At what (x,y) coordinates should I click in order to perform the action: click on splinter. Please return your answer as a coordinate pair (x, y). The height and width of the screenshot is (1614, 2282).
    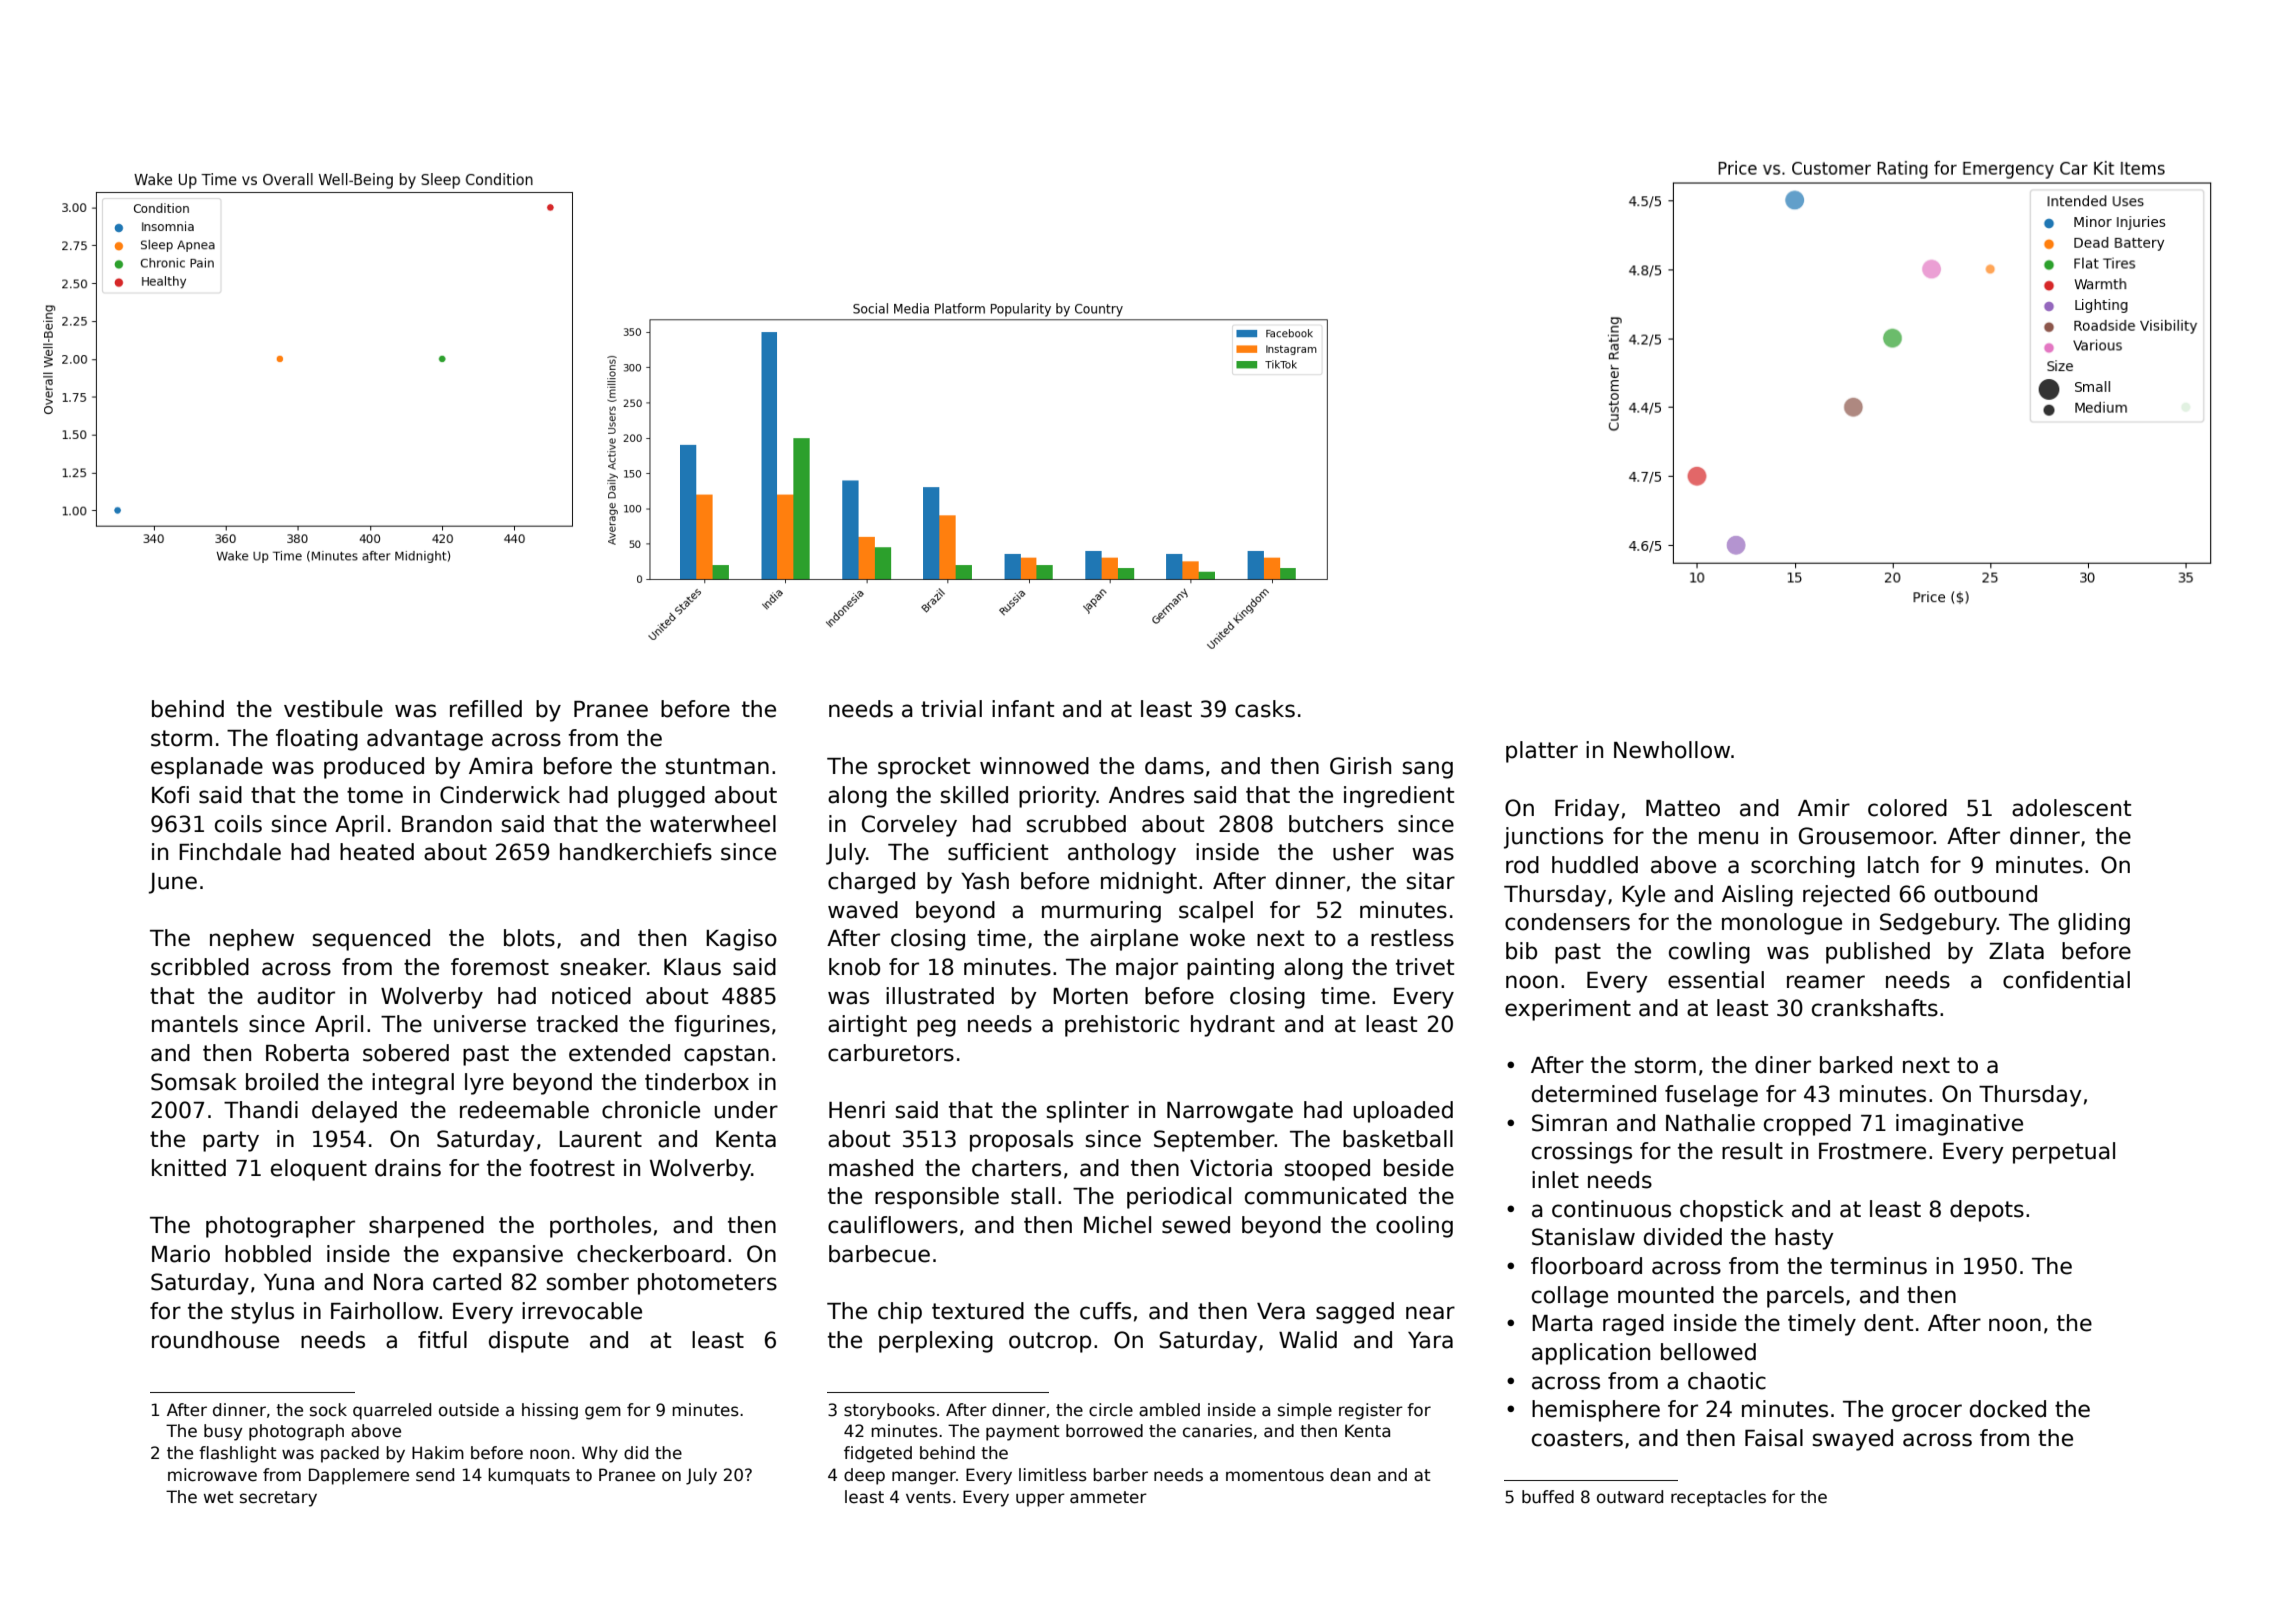
    Looking at the image, I should click on (1088, 1112).
